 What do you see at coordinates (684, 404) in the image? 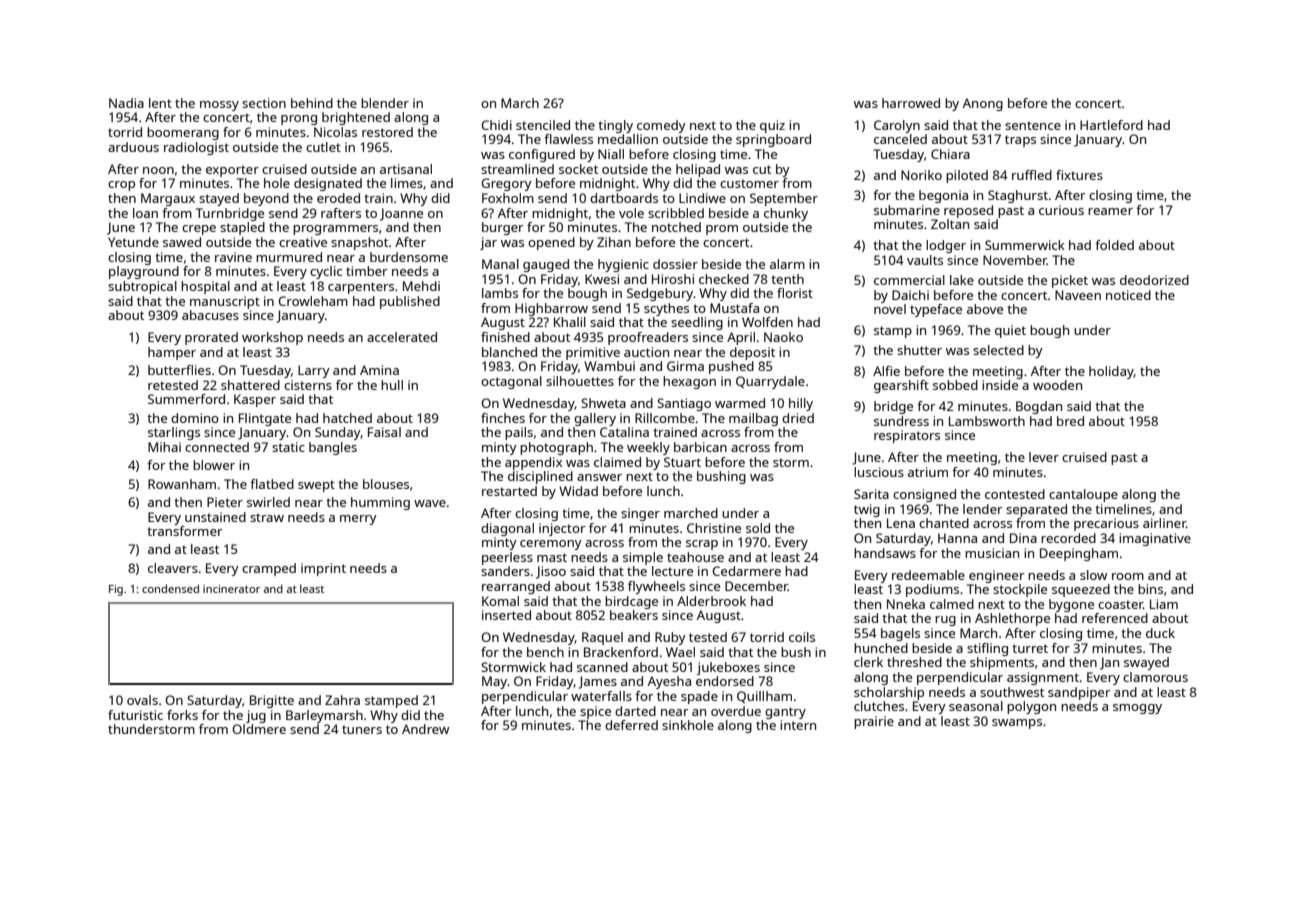
I see `Santiago` at bounding box center [684, 404].
